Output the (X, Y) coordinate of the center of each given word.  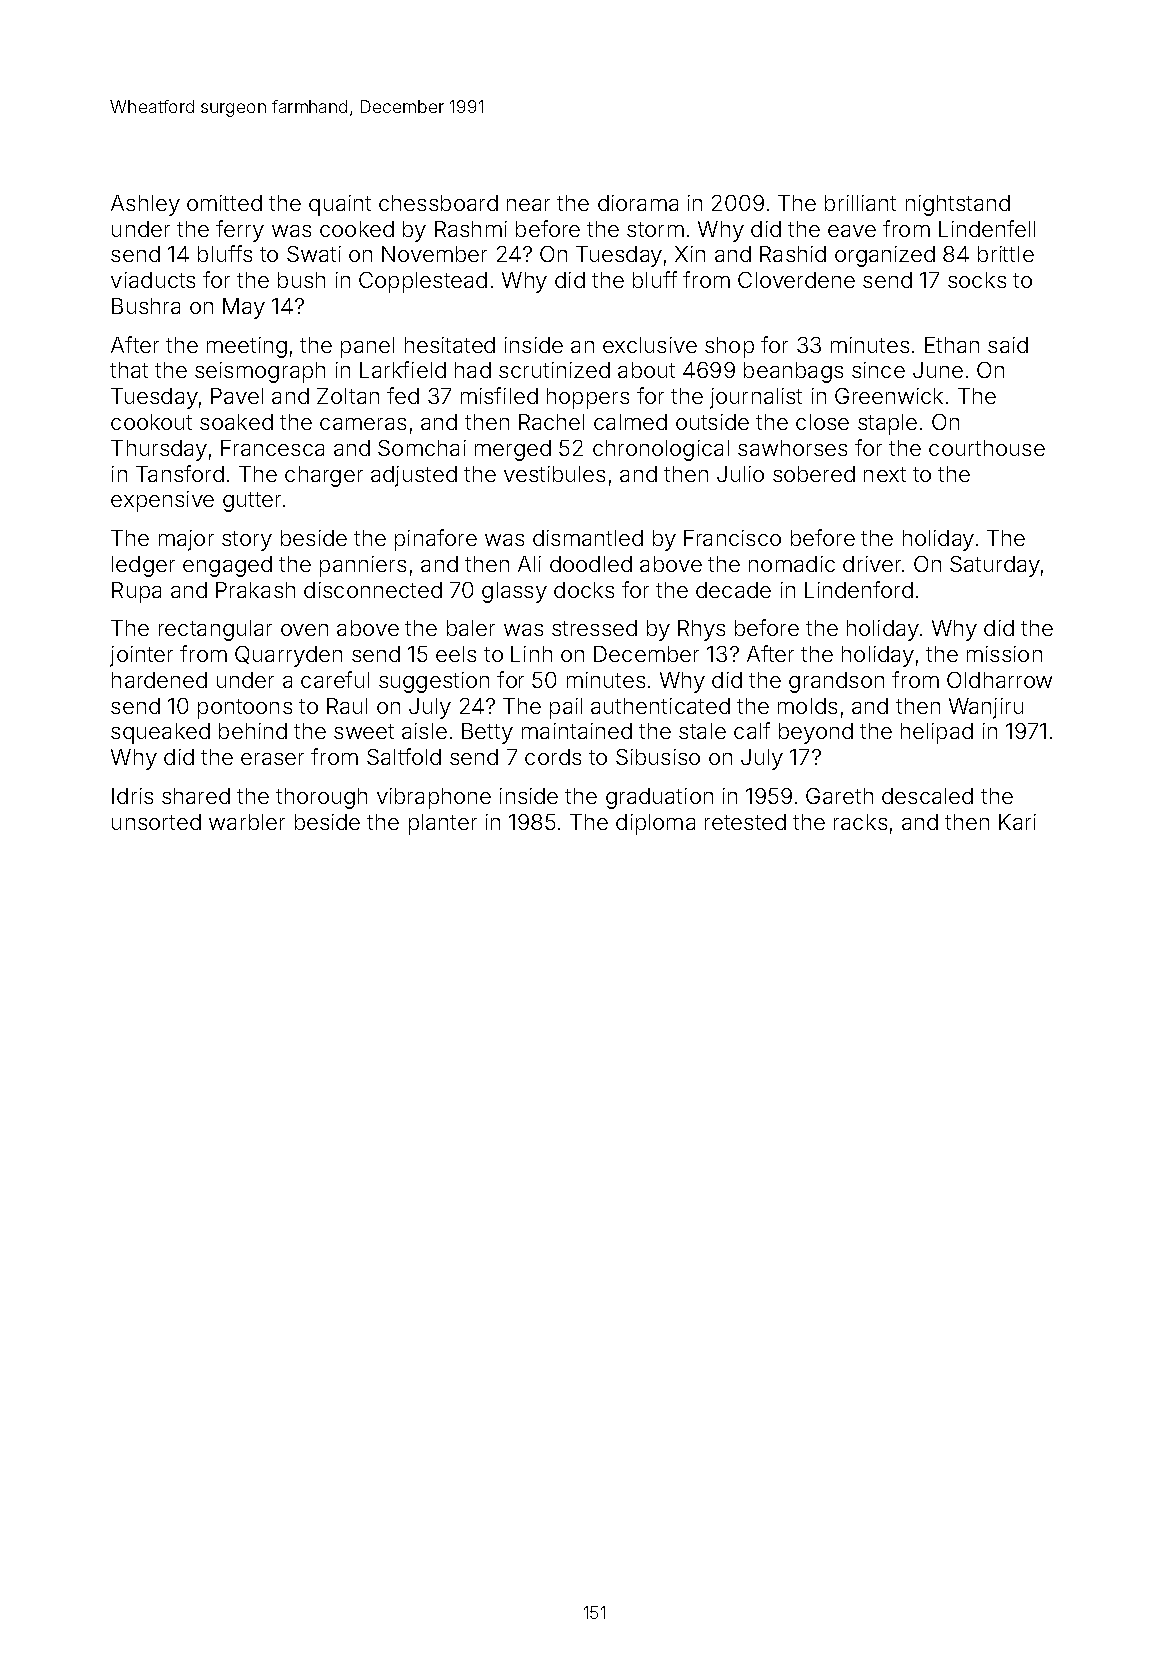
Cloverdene (796, 280)
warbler (247, 822)
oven (304, 630)
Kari (1017, 822)
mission (1004, 654)
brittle (1006, 254)
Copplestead (423, 282)
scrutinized (554, 370)
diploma (655, 824)
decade (733, 590)
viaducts (153, 280)
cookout (151, 422)
